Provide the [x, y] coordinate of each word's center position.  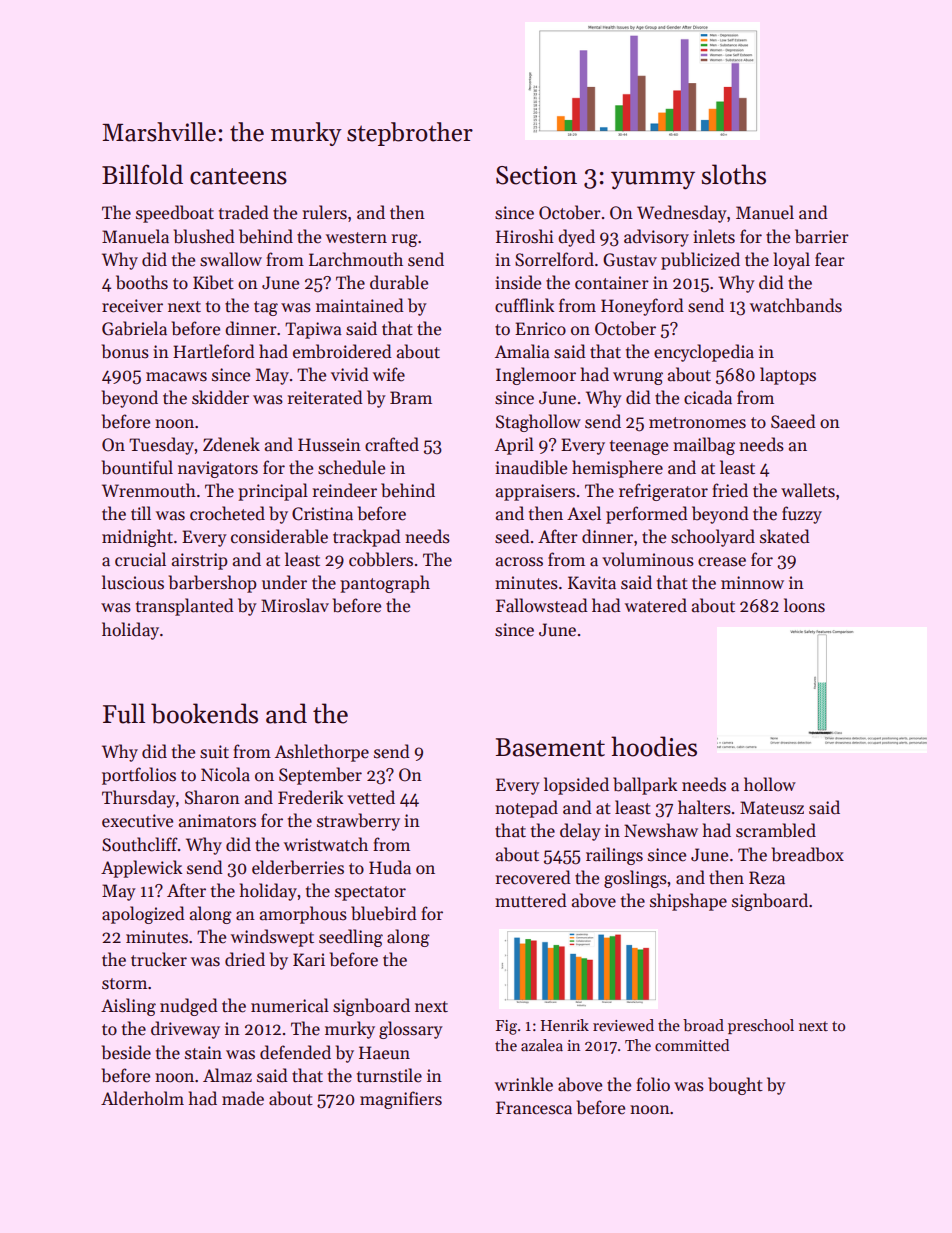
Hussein [329, 445]
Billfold [142, 174]
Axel [584, 513]
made [243, 1098]
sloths [734, 174]
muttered [531, 900]
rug [405, 240]
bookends [204, 713]
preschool [761, 1026]
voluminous [648, 559]
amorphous [303, 915]
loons [804, 605]
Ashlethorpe [322, 753]
